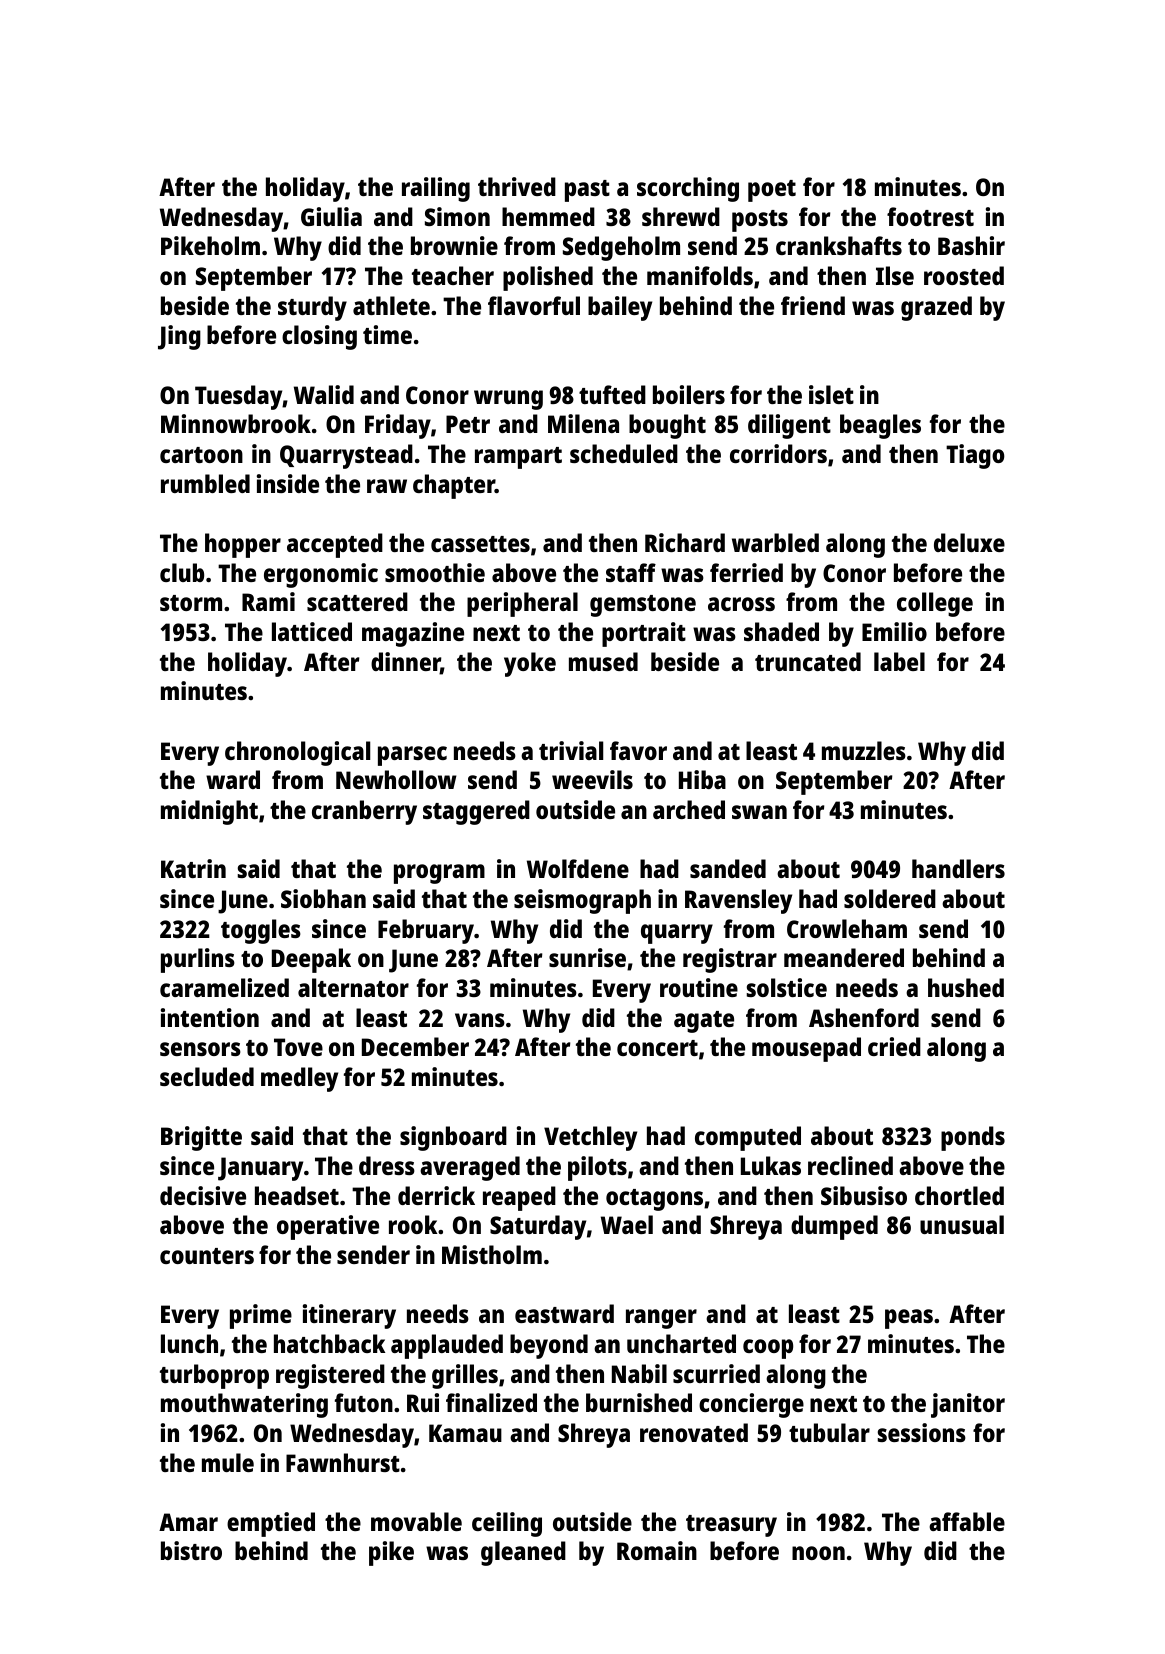  Describe the element at coordinates (331, 216) in the document. I see `Giulia` at that location.
